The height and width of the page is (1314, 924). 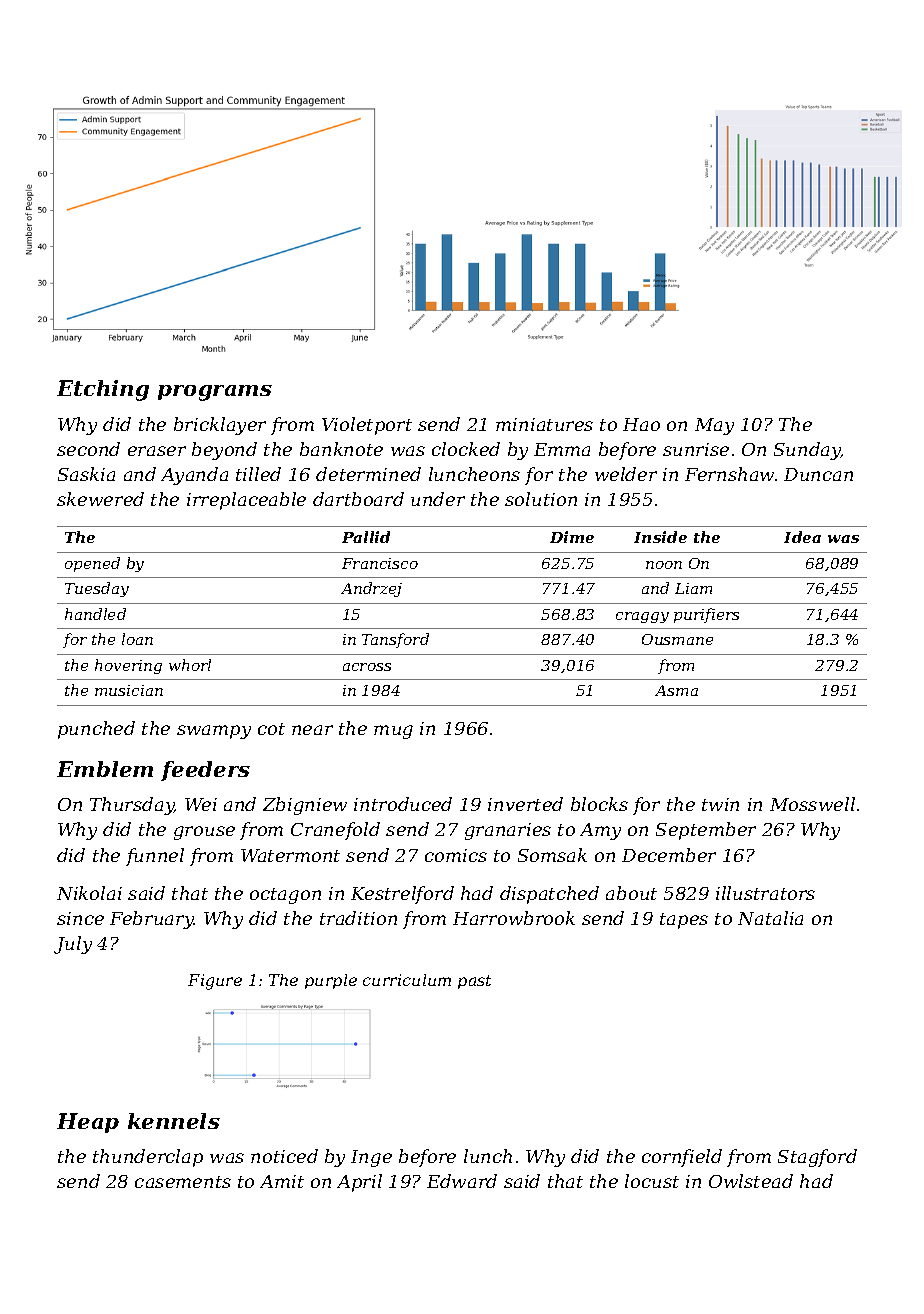 I want to click on tapes, so click(x=684, y=921).
